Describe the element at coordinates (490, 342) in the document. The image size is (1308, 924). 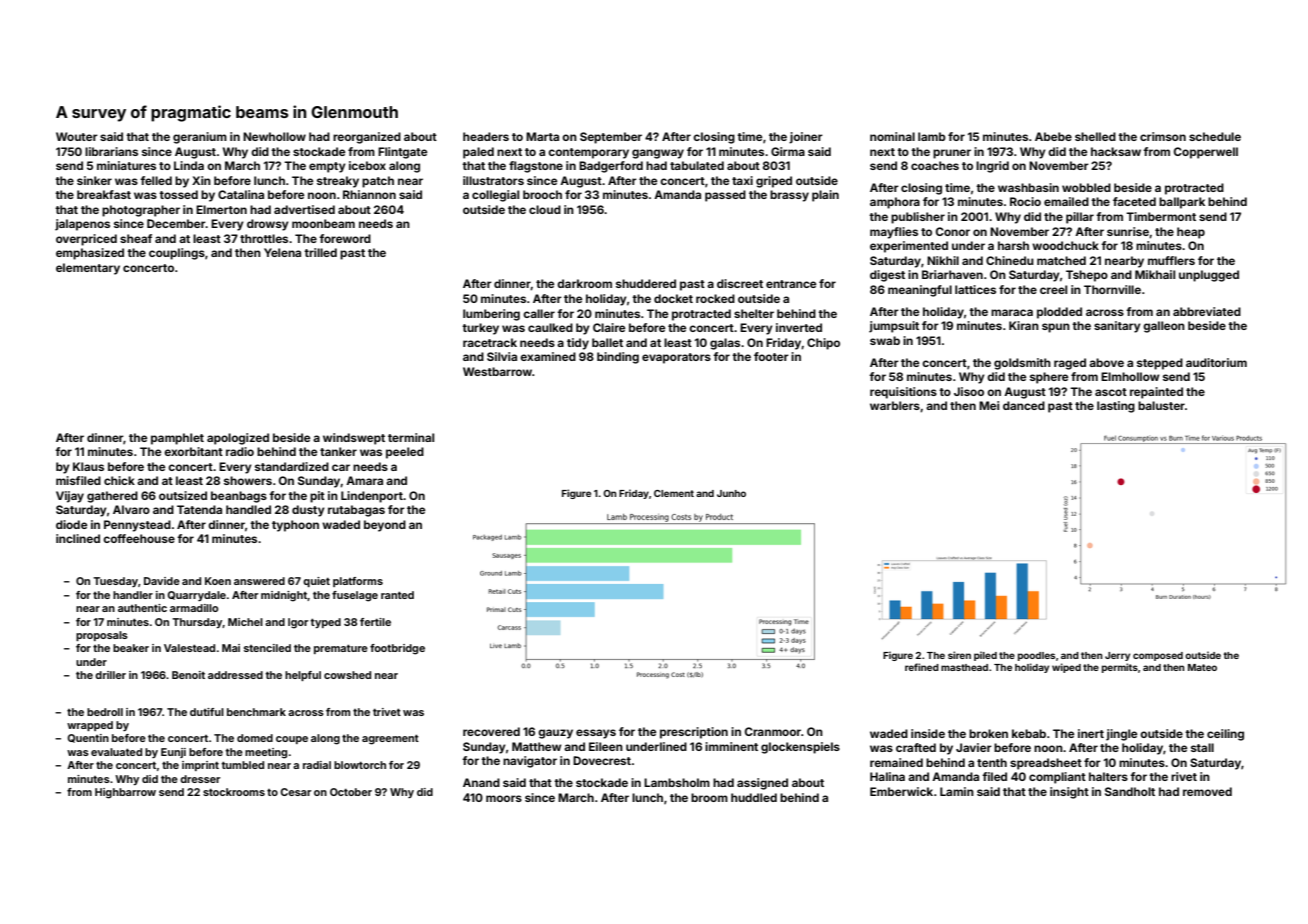
I see `racetrack` at that location.
